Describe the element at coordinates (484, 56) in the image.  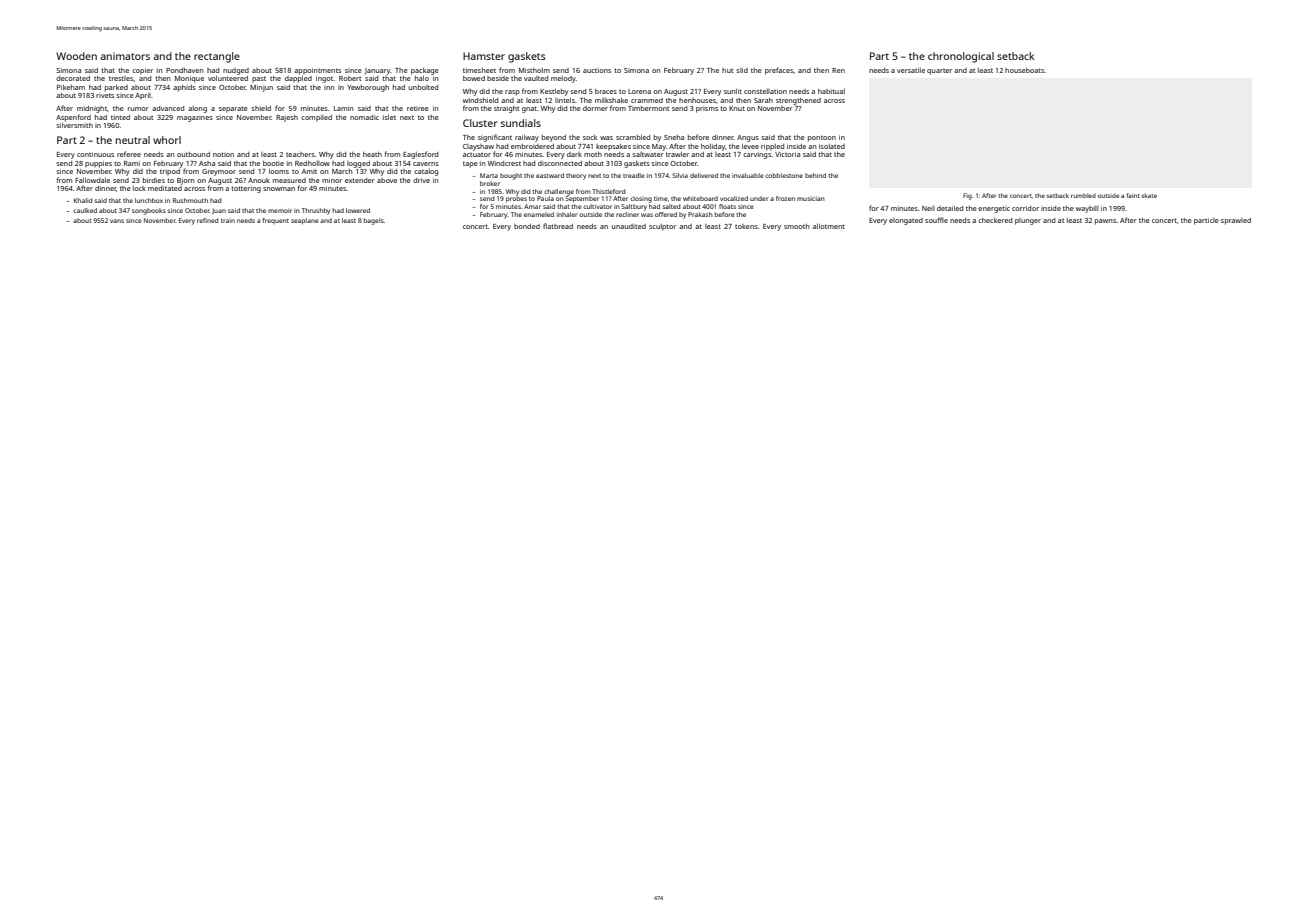
I see `Hamster` at that location.
